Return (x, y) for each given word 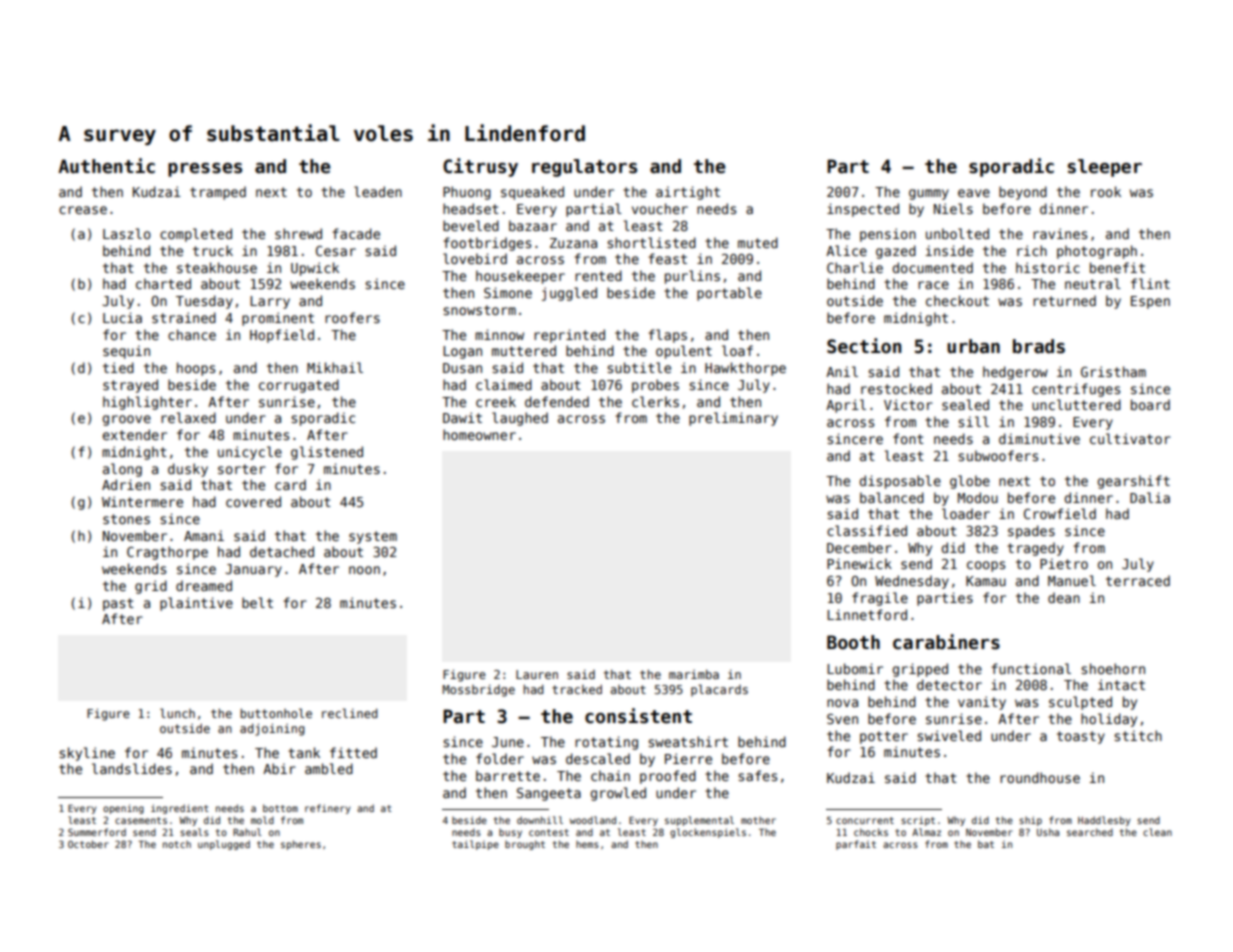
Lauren (537, 674)
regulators (584, 168)
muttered (524, 350)
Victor (908, 404)
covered (253, 501)
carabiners (946, 642)
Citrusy (480, 167)
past (118, 604)
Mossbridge (479, 691)
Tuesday (204, 302)
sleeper (1105, 168)
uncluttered (1076, 404)
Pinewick (859, 563)
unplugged (224, 845)
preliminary (733, 419)
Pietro (1064, 563)
